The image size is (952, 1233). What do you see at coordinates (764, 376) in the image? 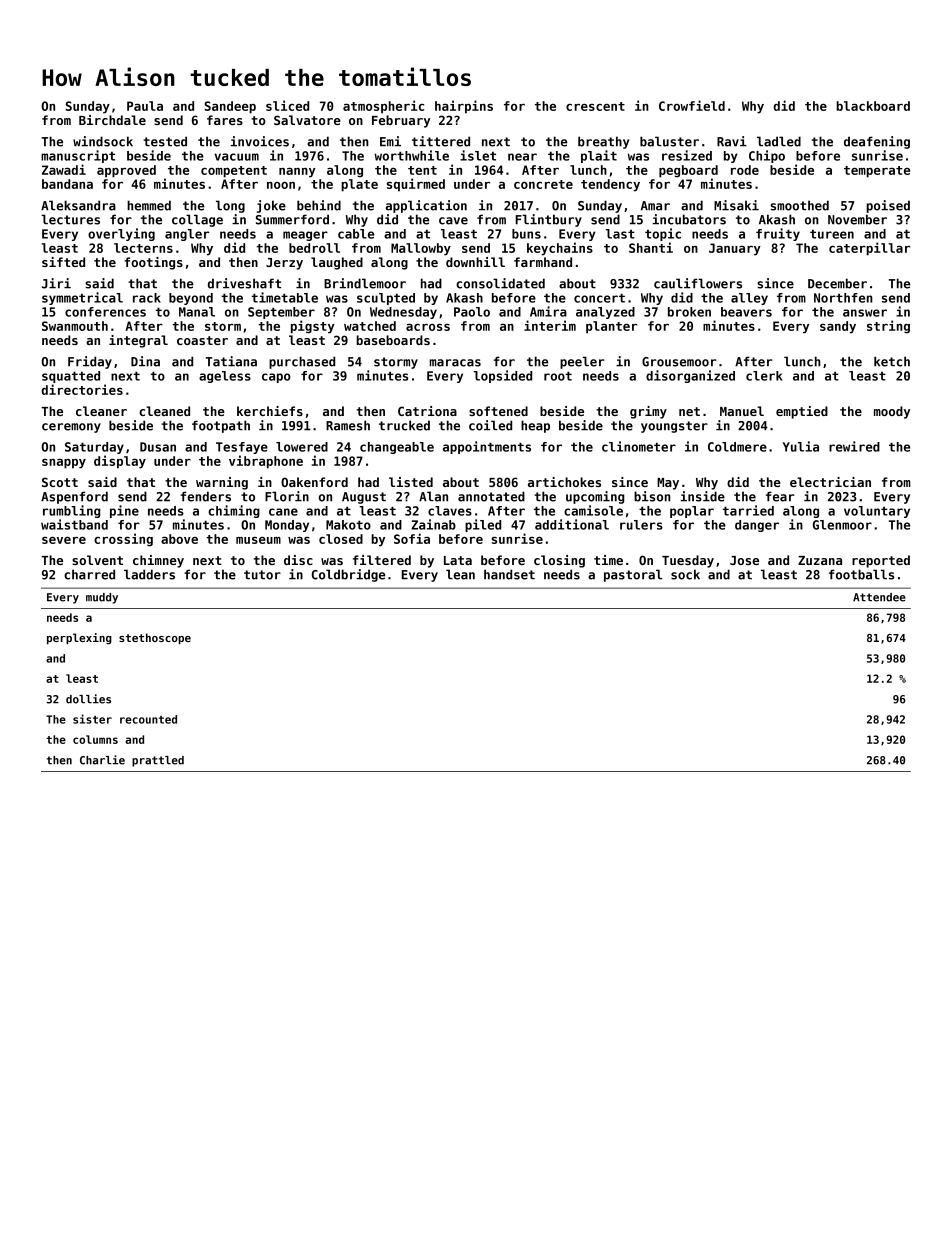
I see `clerk` at bounding box center [764, 376].
